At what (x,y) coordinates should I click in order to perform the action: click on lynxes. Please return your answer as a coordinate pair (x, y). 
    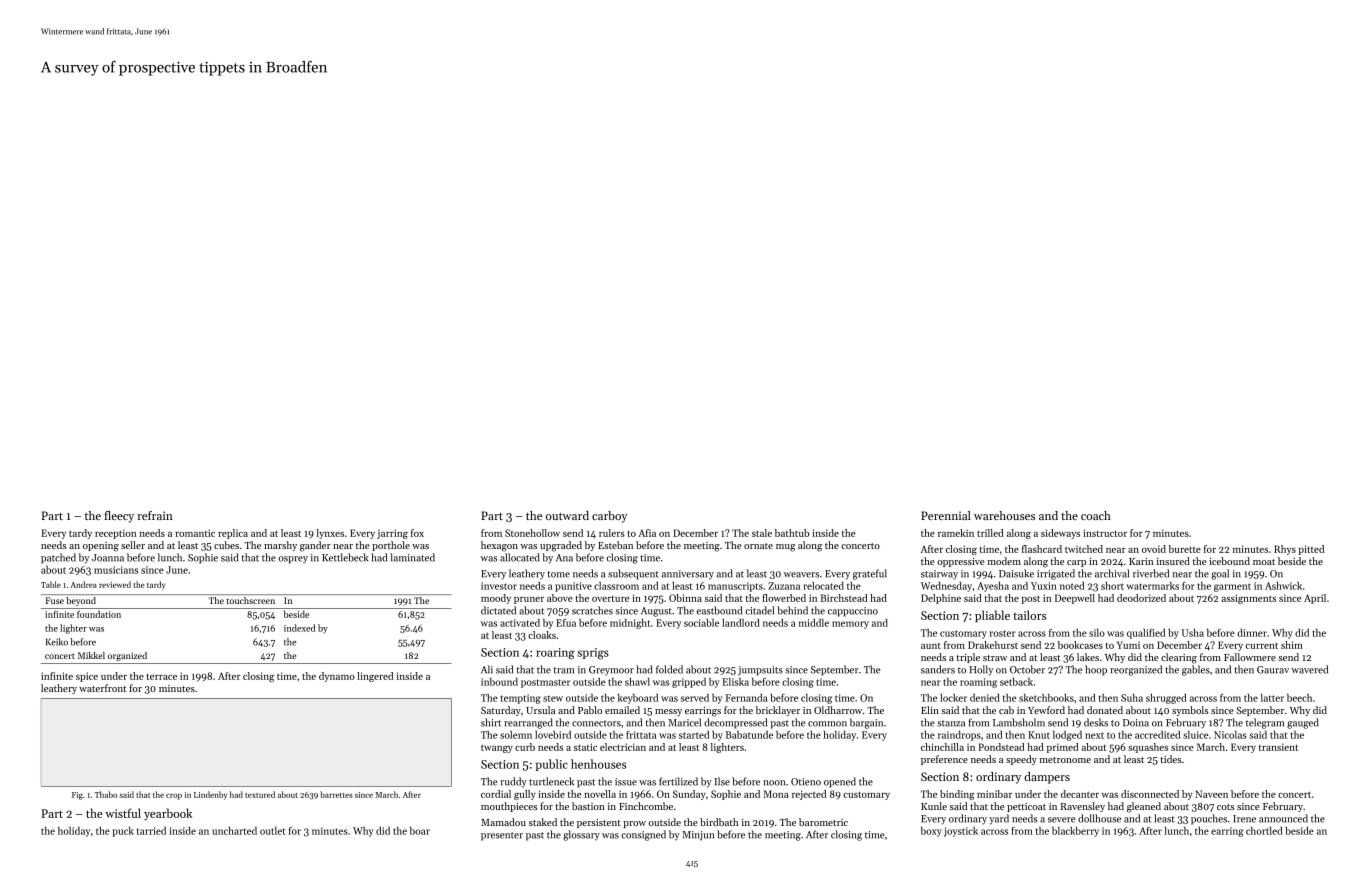
    Looking at the image, I should click on (330, 534).
